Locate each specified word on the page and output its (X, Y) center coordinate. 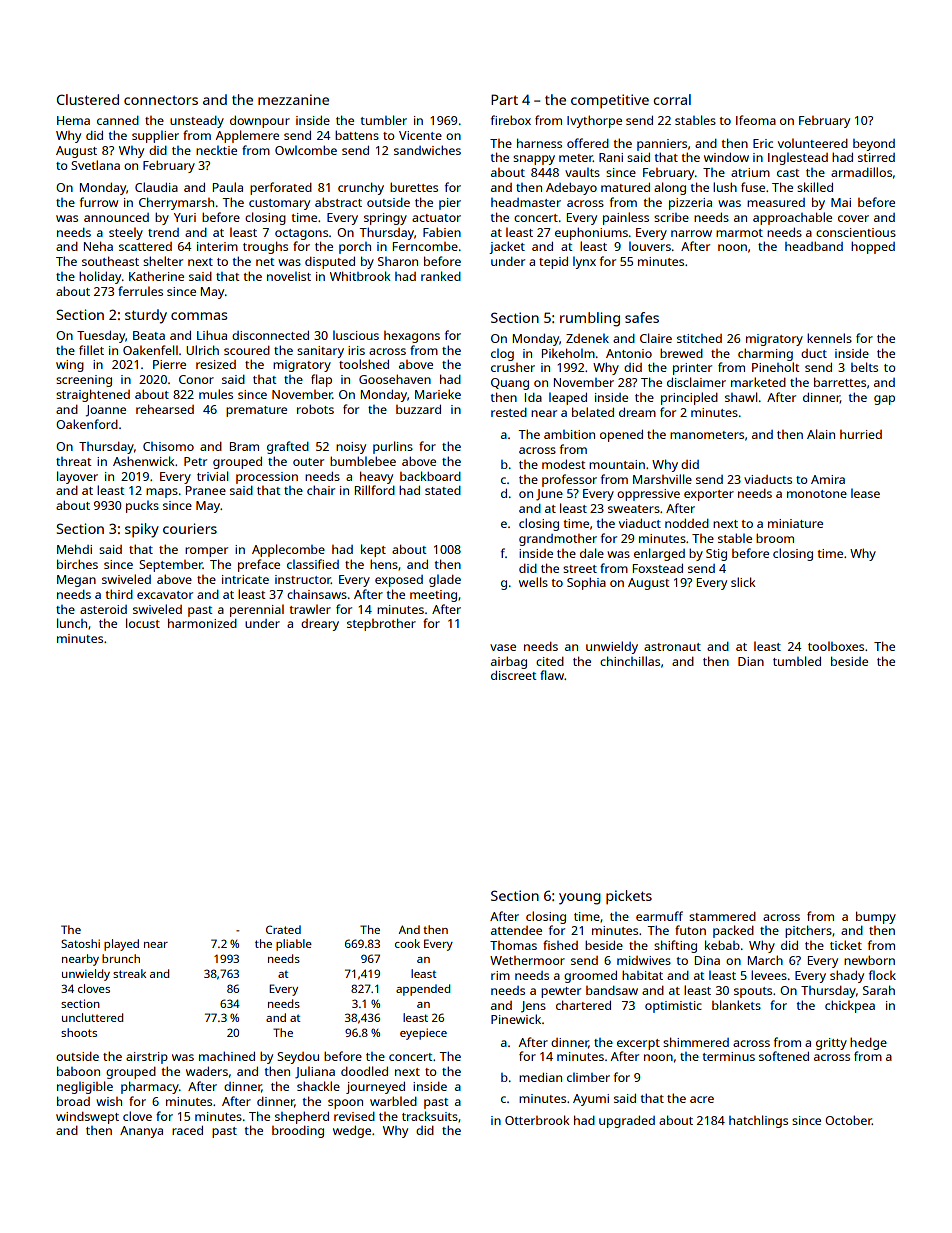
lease (865, 493)
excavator (165, 595)
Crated (283, 929)
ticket (846, 945)
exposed (399, 581)
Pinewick (516, 1019)
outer (308, 462)
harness (539, 143)
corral (672, 99)
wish (109, 1101)
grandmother (558, 540)
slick (743, 582)
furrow (99, 202)
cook (407, 943)
